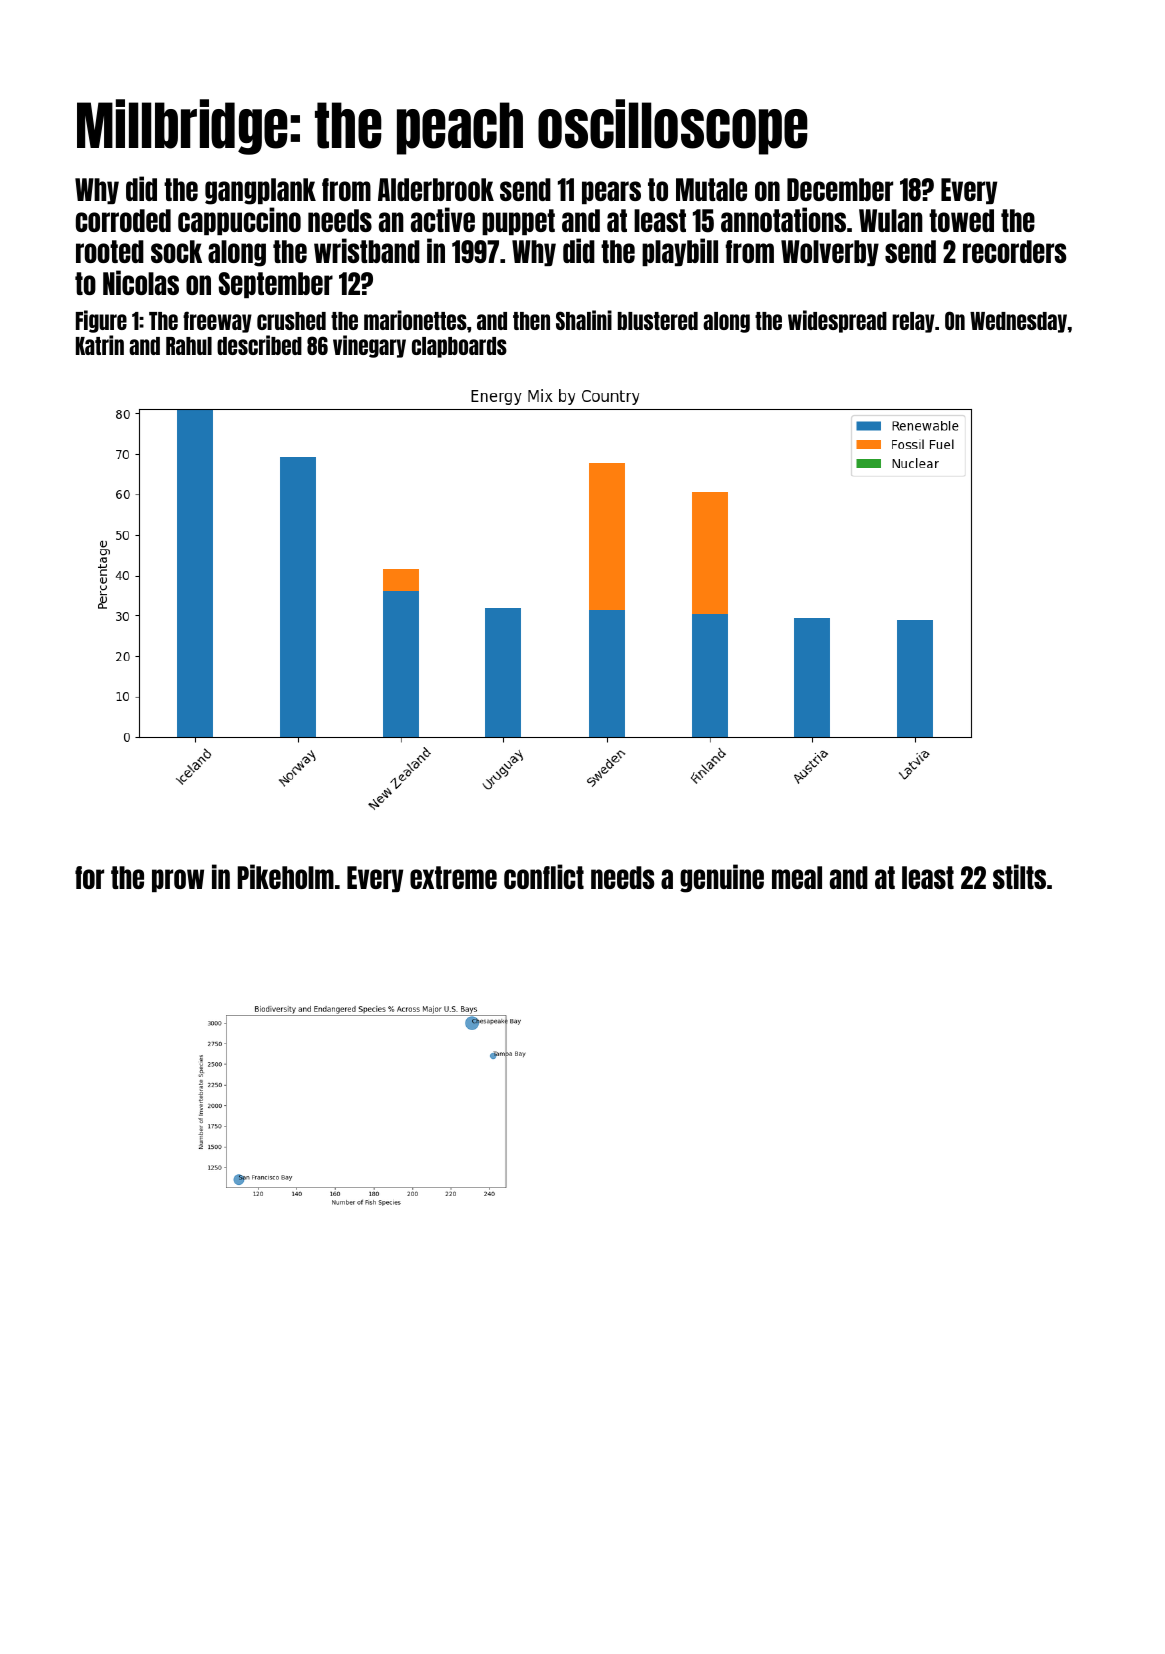 Image resolution: width=1165 pixels, height=1654 pixels. I want to click on playbill, so click(680, 252).
